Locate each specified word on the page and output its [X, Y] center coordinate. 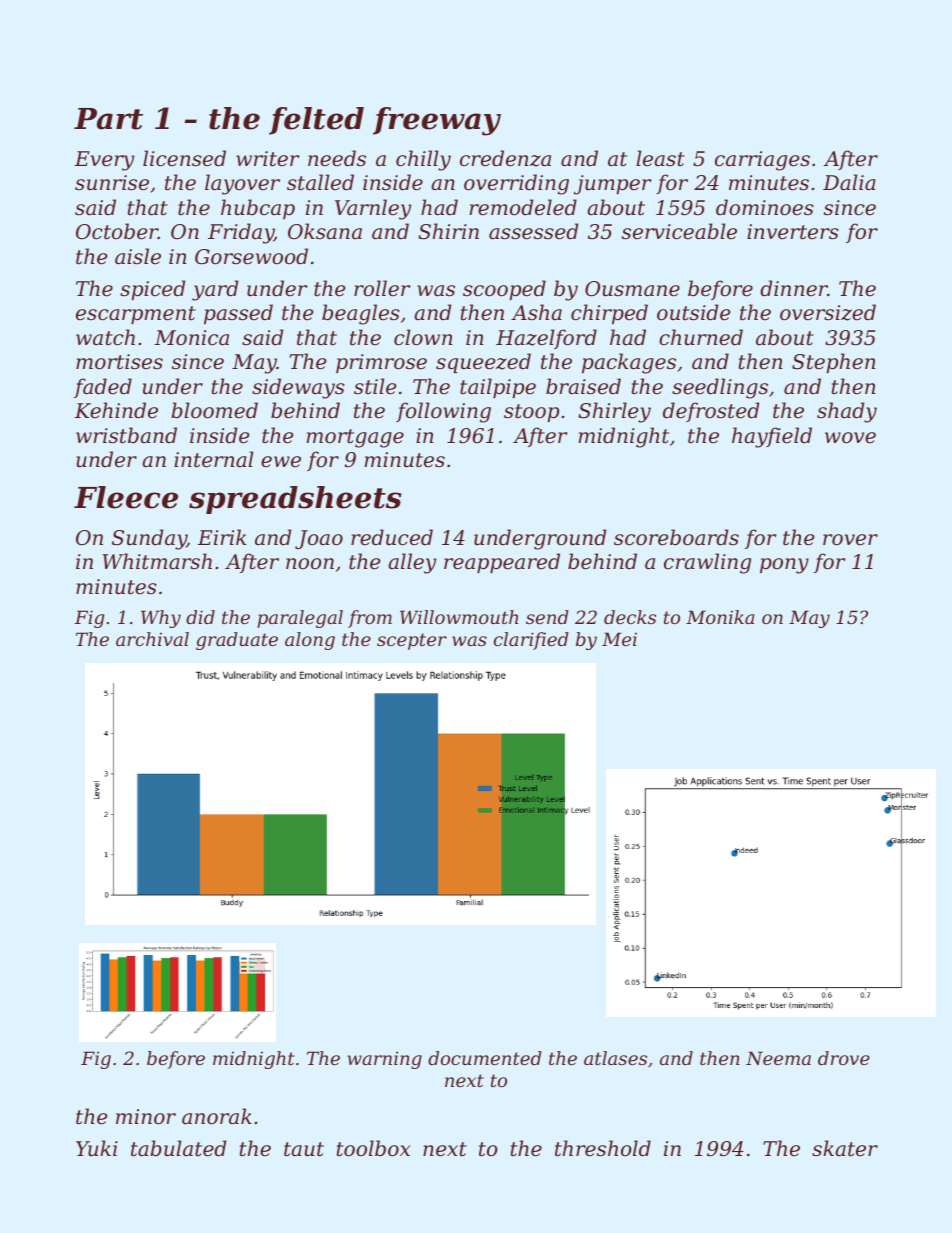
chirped [609, 314]
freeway [437, 121]
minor [146, 1117]
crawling [707, 563]
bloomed [214, 410]
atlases [615, 1058]
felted [316, 121]
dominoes [765, 207]
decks [630, 617]
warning [385, 1060]
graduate [237, 641]
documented [485, 1058]
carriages [762, 161]
